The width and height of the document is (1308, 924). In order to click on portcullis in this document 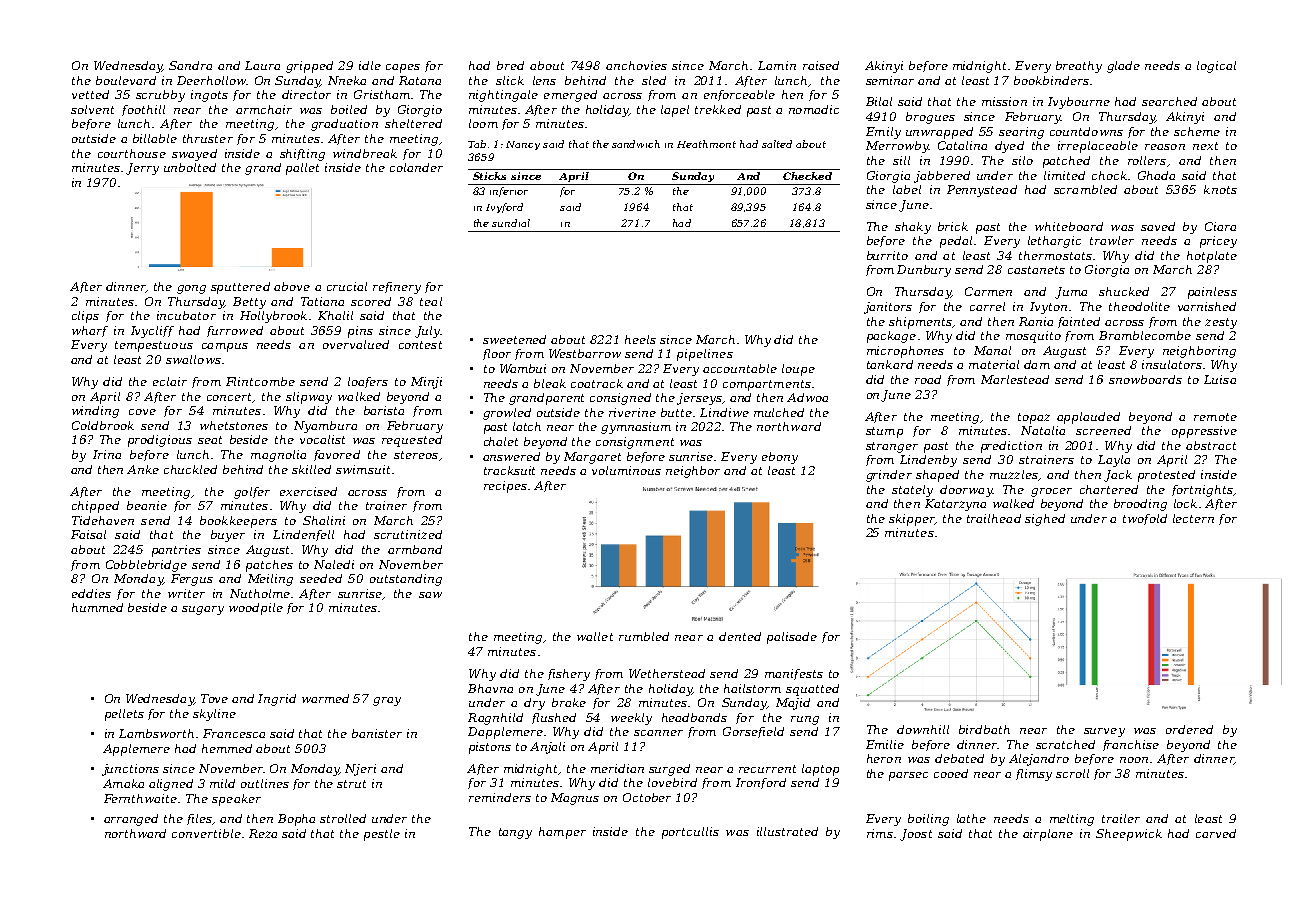, I will do `click(690, 833)`.
